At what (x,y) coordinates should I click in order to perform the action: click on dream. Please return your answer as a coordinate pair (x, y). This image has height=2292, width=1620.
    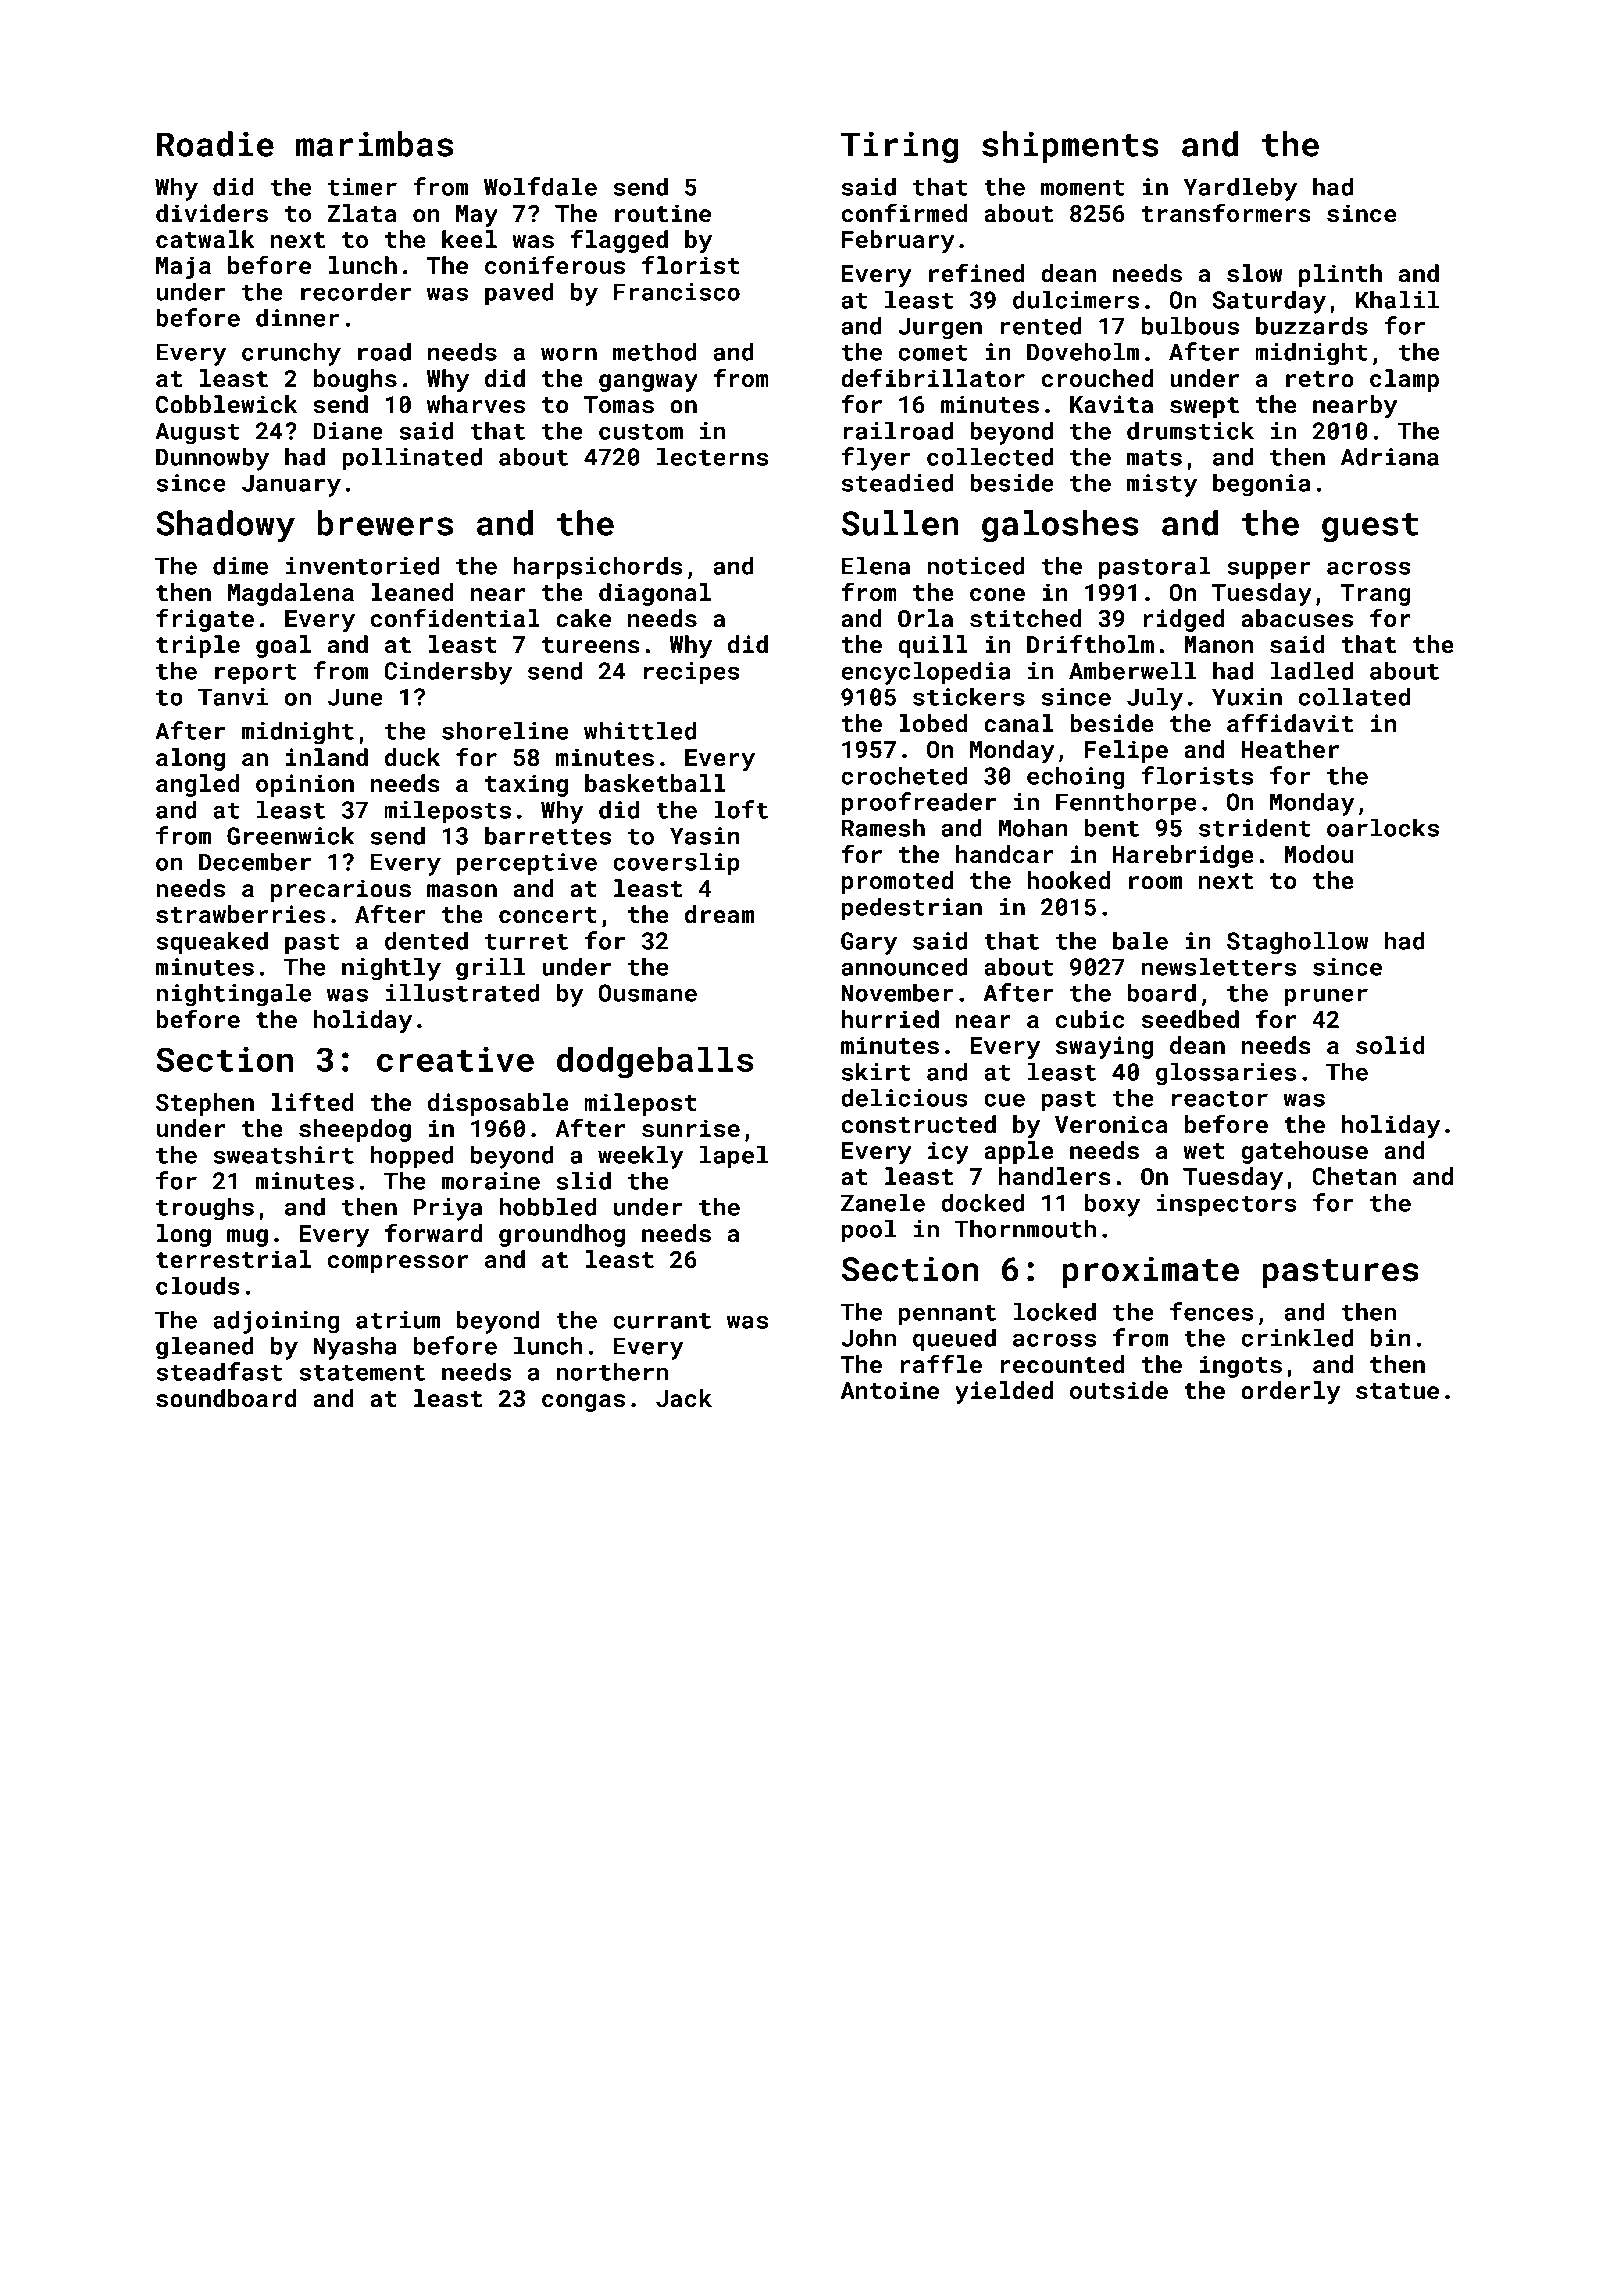
    Looking at the image, I should click on (719, 914).
